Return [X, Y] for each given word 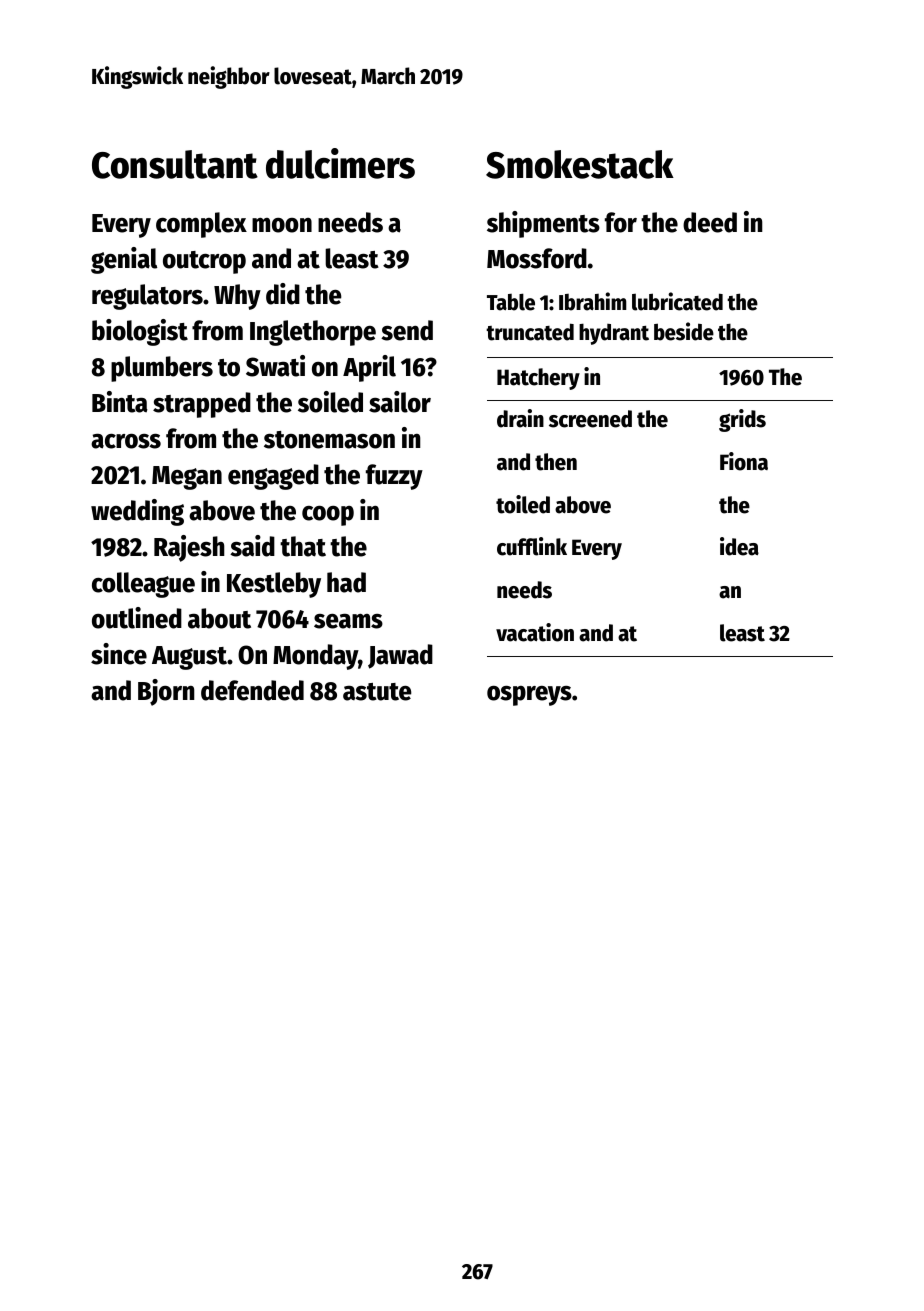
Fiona [744, 461]
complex [201, 225]
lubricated [677, 301]
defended [252, 690]
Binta [120, 402]
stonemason [329, 440]
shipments [543, 224]
